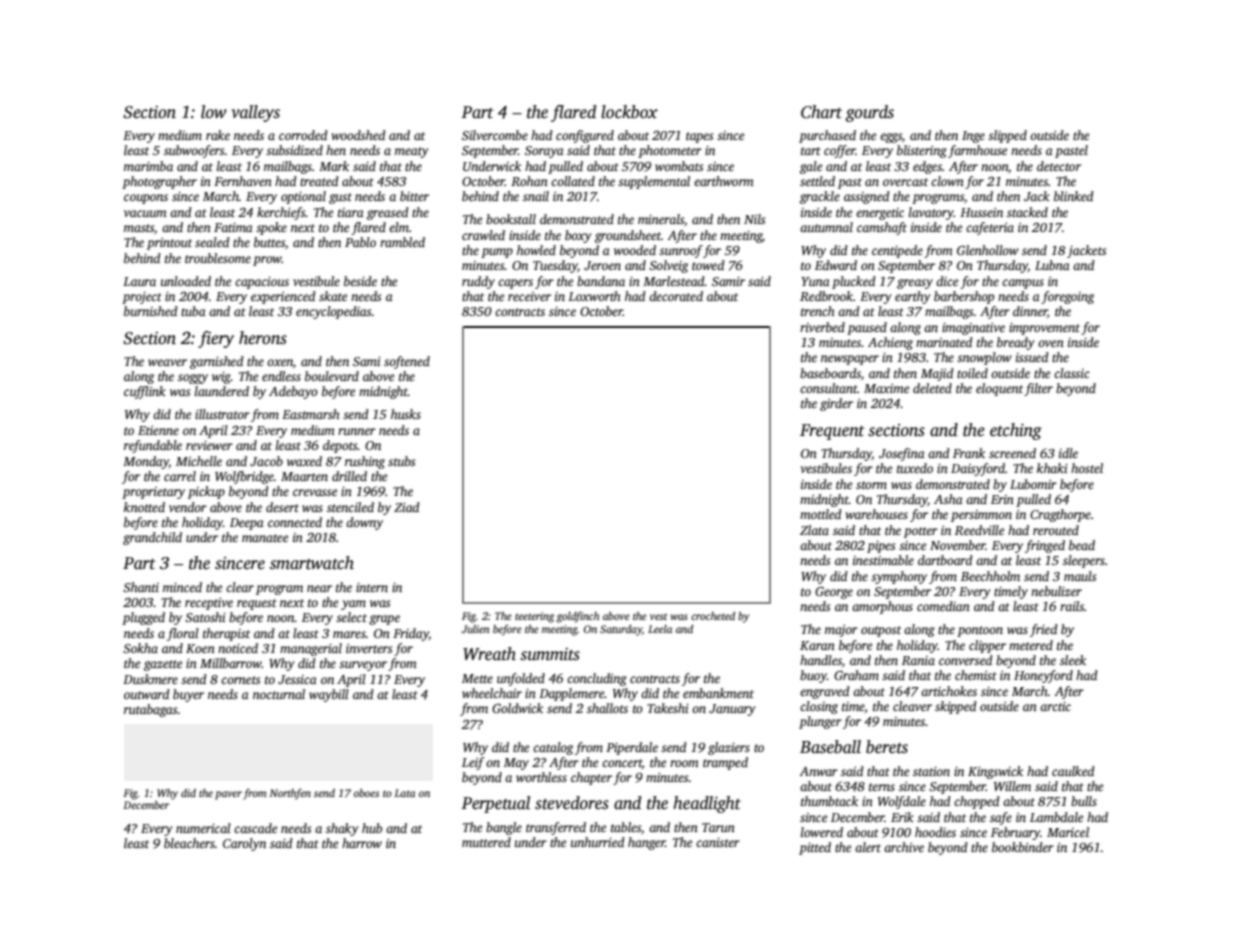 Image resolution: width=1233 pixels, height=952 pixels. What do you see at coordinates (882, 787) in the image?
I see `terns` at bounding box center [882, 787].
